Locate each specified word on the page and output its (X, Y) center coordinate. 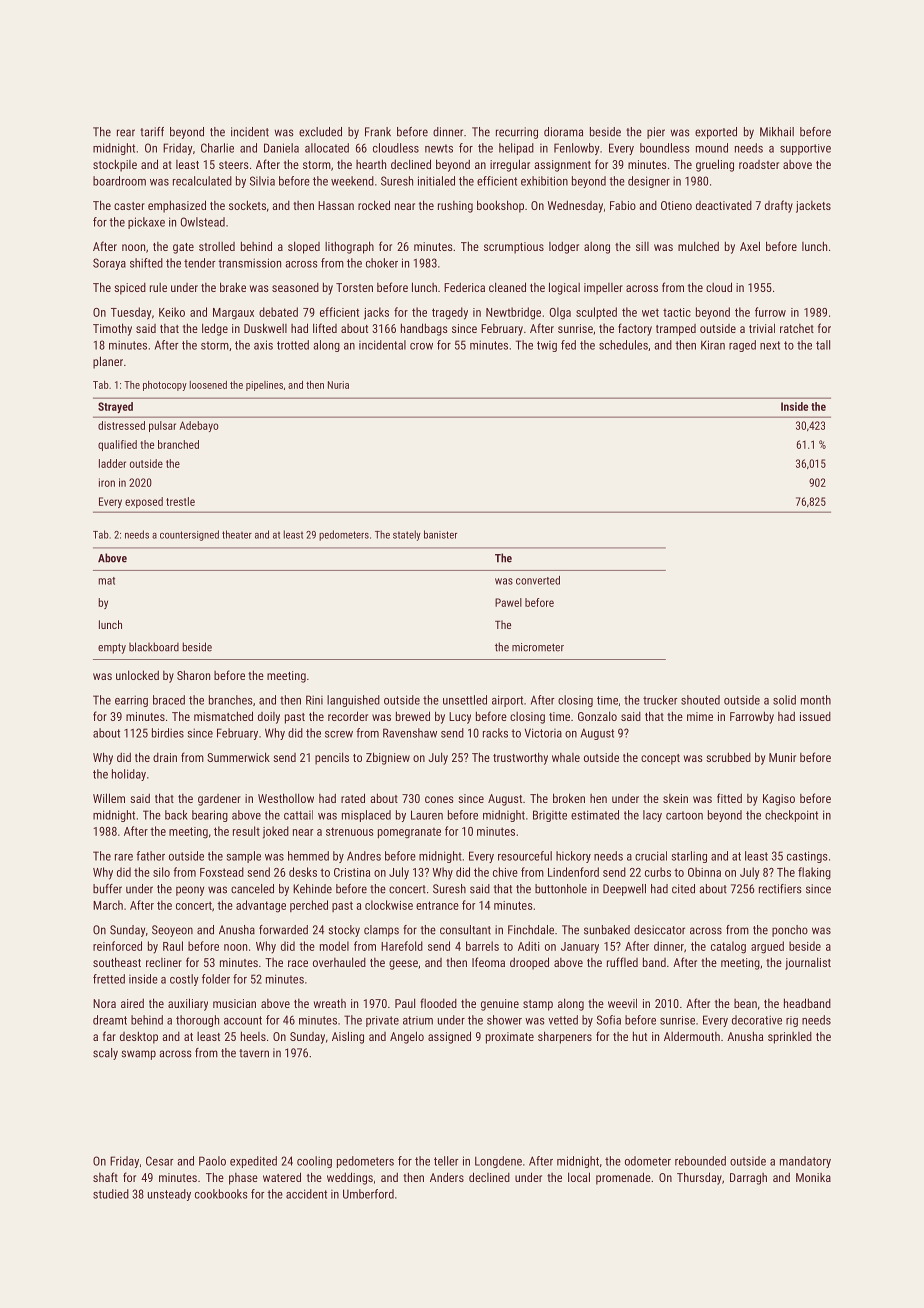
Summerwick (238, 757)
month (816, 700)
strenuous (349, 831)
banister (440, 534)
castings (807, 857)
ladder (112, 463)
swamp (138, 1055)
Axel (750, 246)
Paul (405, 1003)
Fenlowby (577, 149)
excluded (320, 132)
